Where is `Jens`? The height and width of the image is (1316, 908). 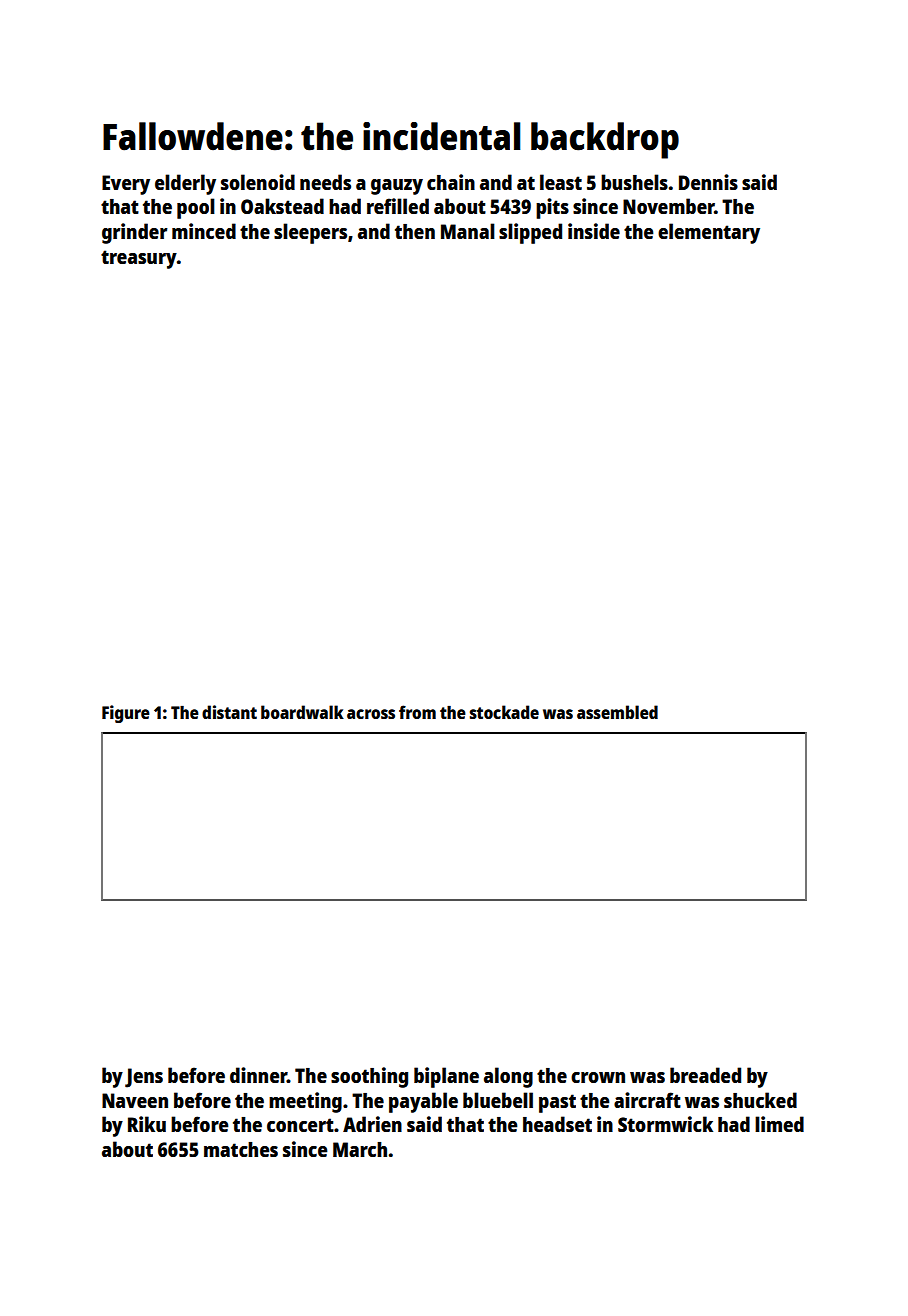
Jens is located at coordinates (144, 1078).
